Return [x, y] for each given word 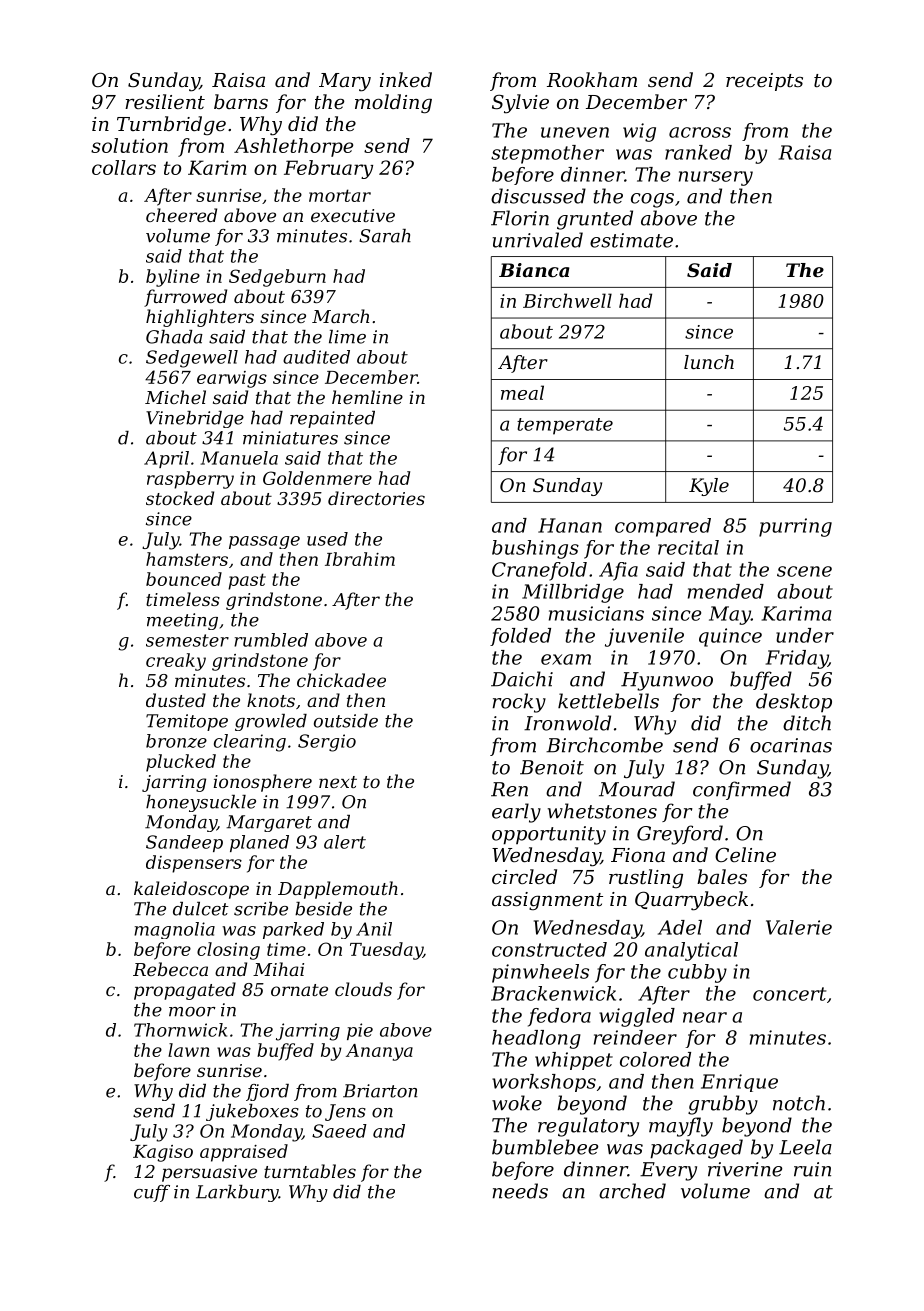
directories [376, 498]
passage [264, 542]
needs [520, 1191]
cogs [652, 200]
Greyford [680, 835]
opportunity [549, 835]
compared [663, 527]
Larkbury [237, 1193]
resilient [165, 101]
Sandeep [184, 843]
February [328, 169]
